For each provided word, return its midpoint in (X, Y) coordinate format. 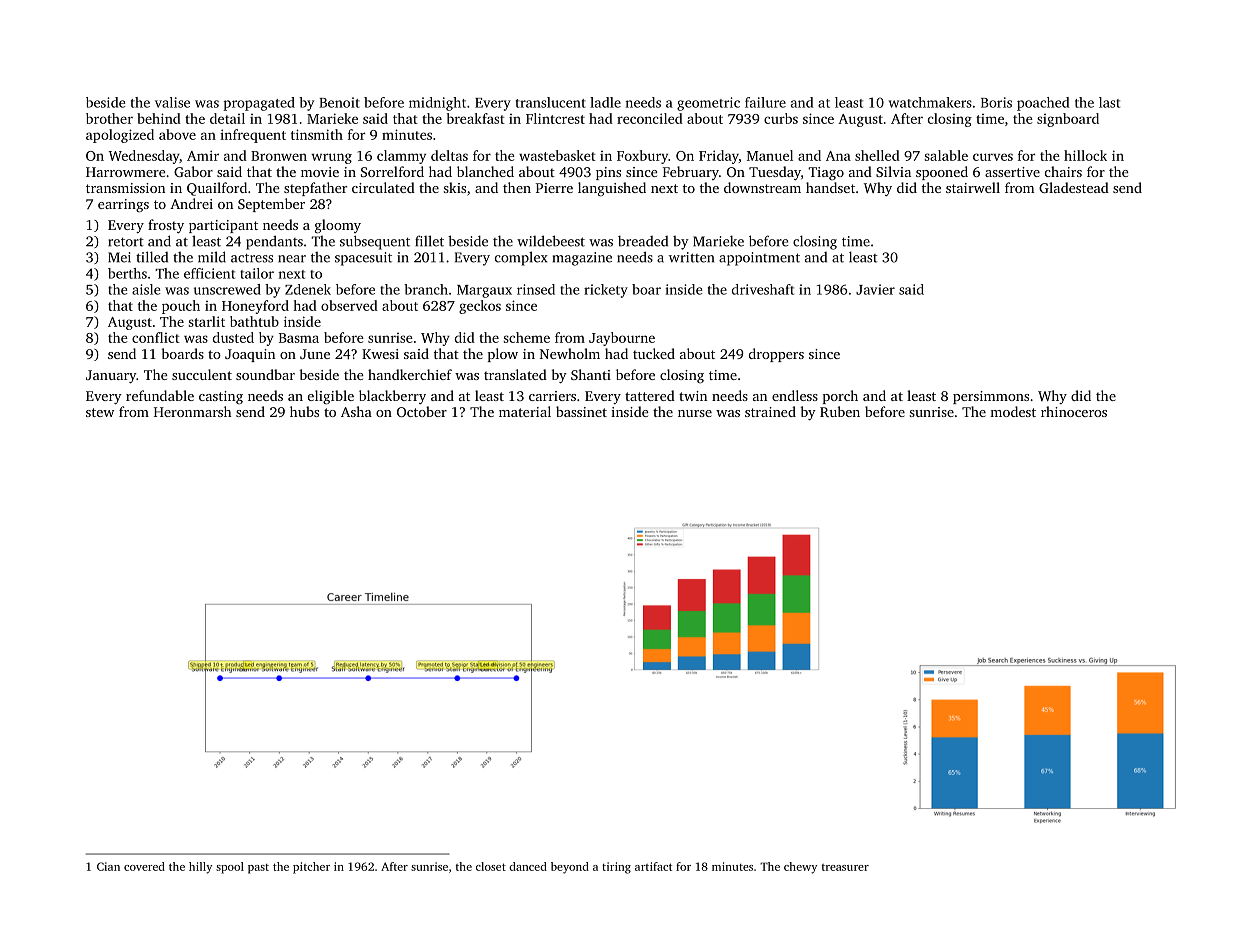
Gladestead (1074, 187)
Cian (108, 866)
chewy (800, 868)
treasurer (845, 867)
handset (830, 187)
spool (230, 868)
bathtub (254, 321)
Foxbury (643, 157)
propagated (259, 104)
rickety (606, 291)
